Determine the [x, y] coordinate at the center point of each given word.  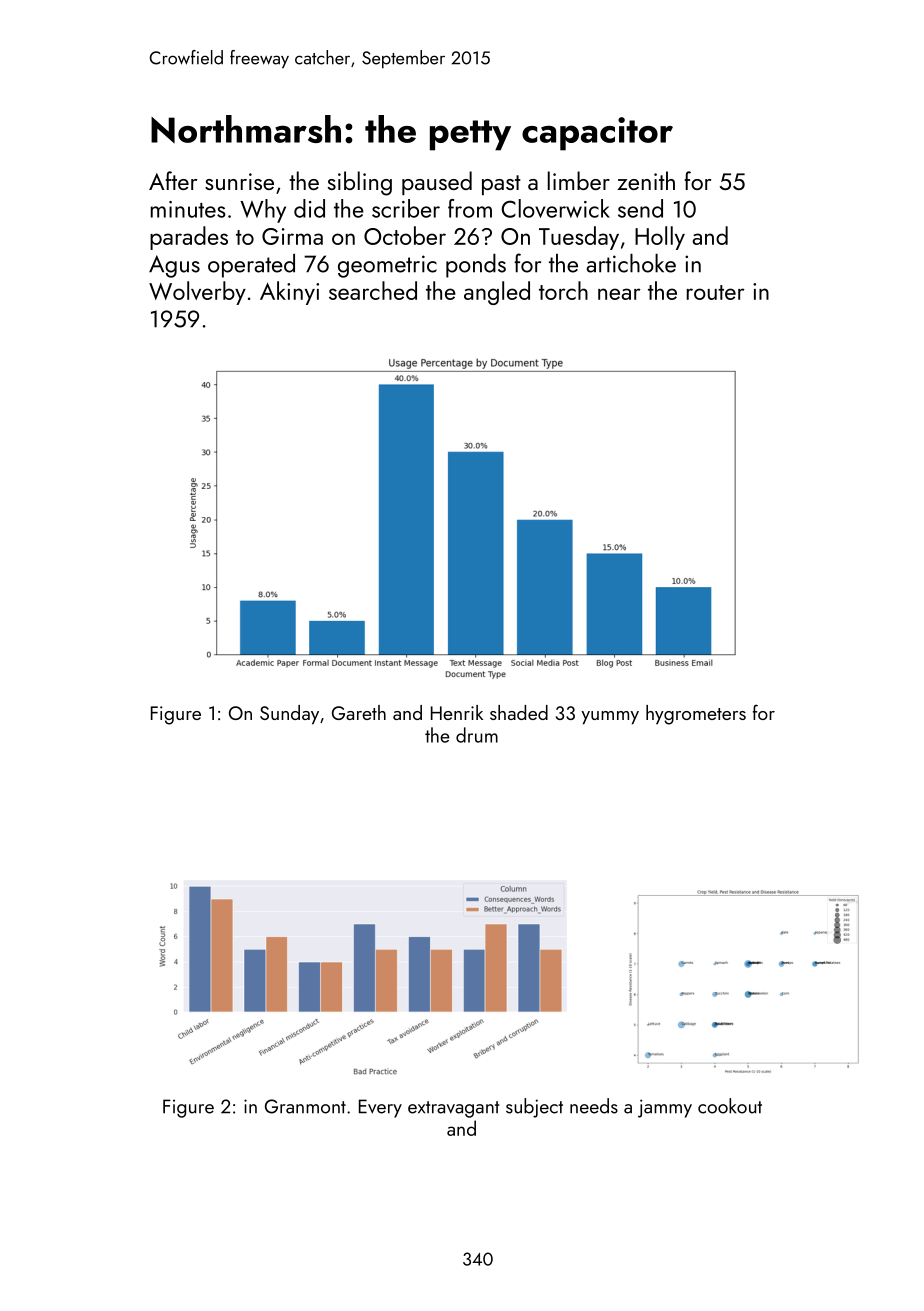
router [716, 292]
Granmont [305, 1106]
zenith [646, 180]
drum [477, 735]
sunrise [239, 181]
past [501, 185]
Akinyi [289, 293]
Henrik [457, 712]
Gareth [359, 712]
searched [373, 290]
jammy [665, 1108]
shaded [519, 712]
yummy [610, 718]
